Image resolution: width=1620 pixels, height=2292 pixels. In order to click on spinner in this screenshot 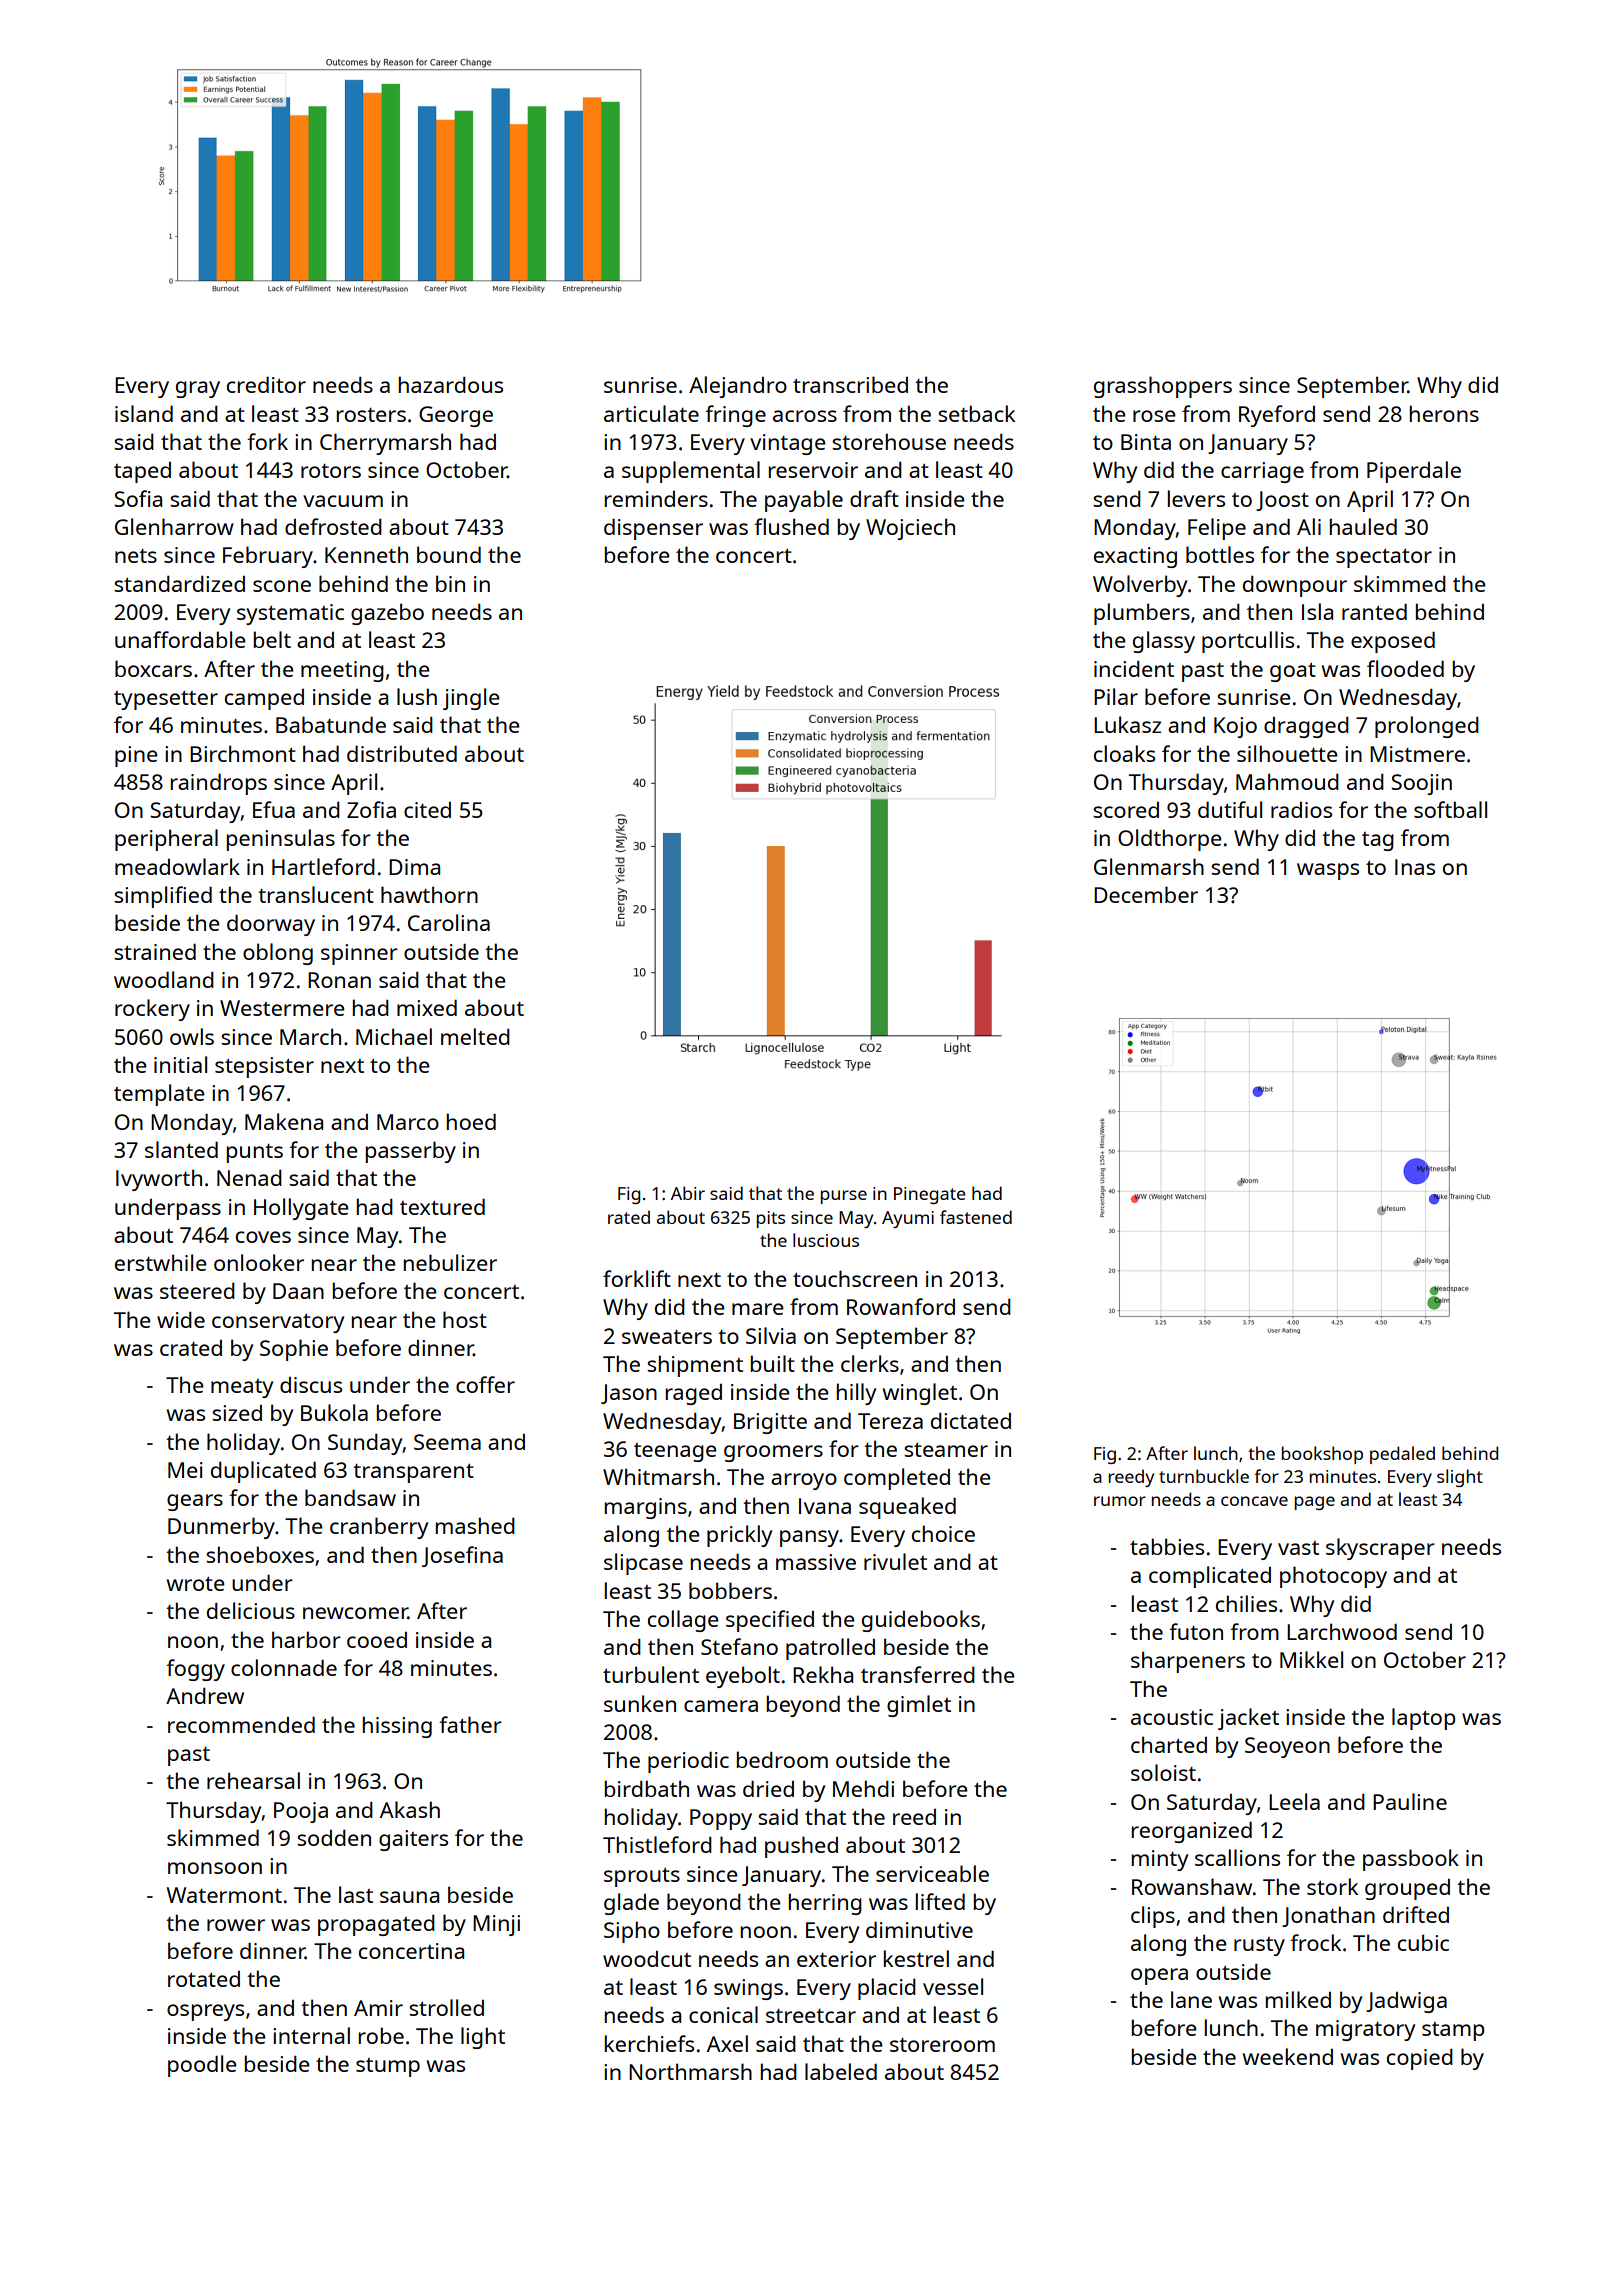, I will do `click(359, 954)`.
